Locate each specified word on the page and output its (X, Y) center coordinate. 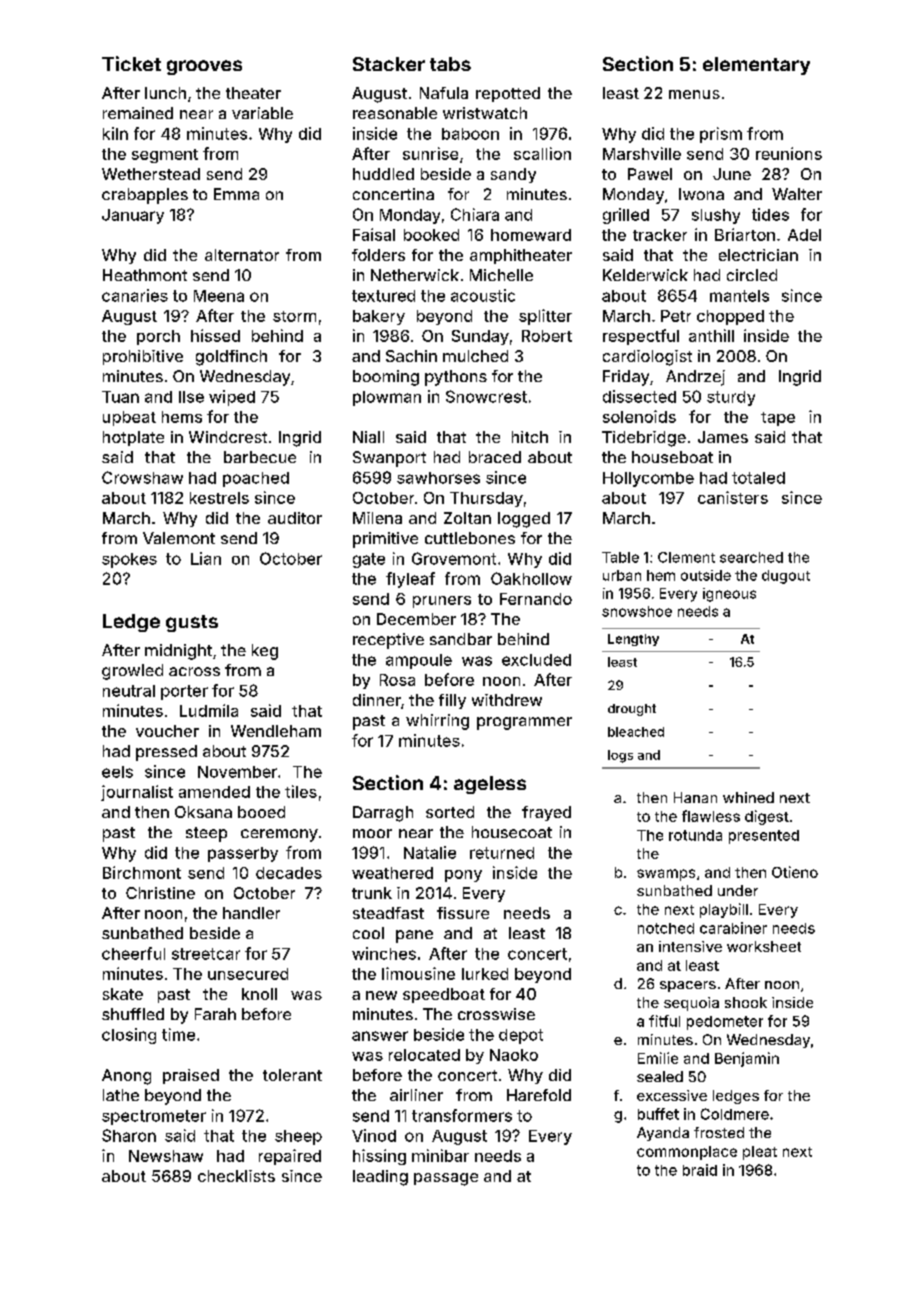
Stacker (389, 64)
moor (372, 833)
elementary (756, 66)
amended (214, 792)
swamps (666, 875)
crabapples (145, 196)
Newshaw (166, 1156)
